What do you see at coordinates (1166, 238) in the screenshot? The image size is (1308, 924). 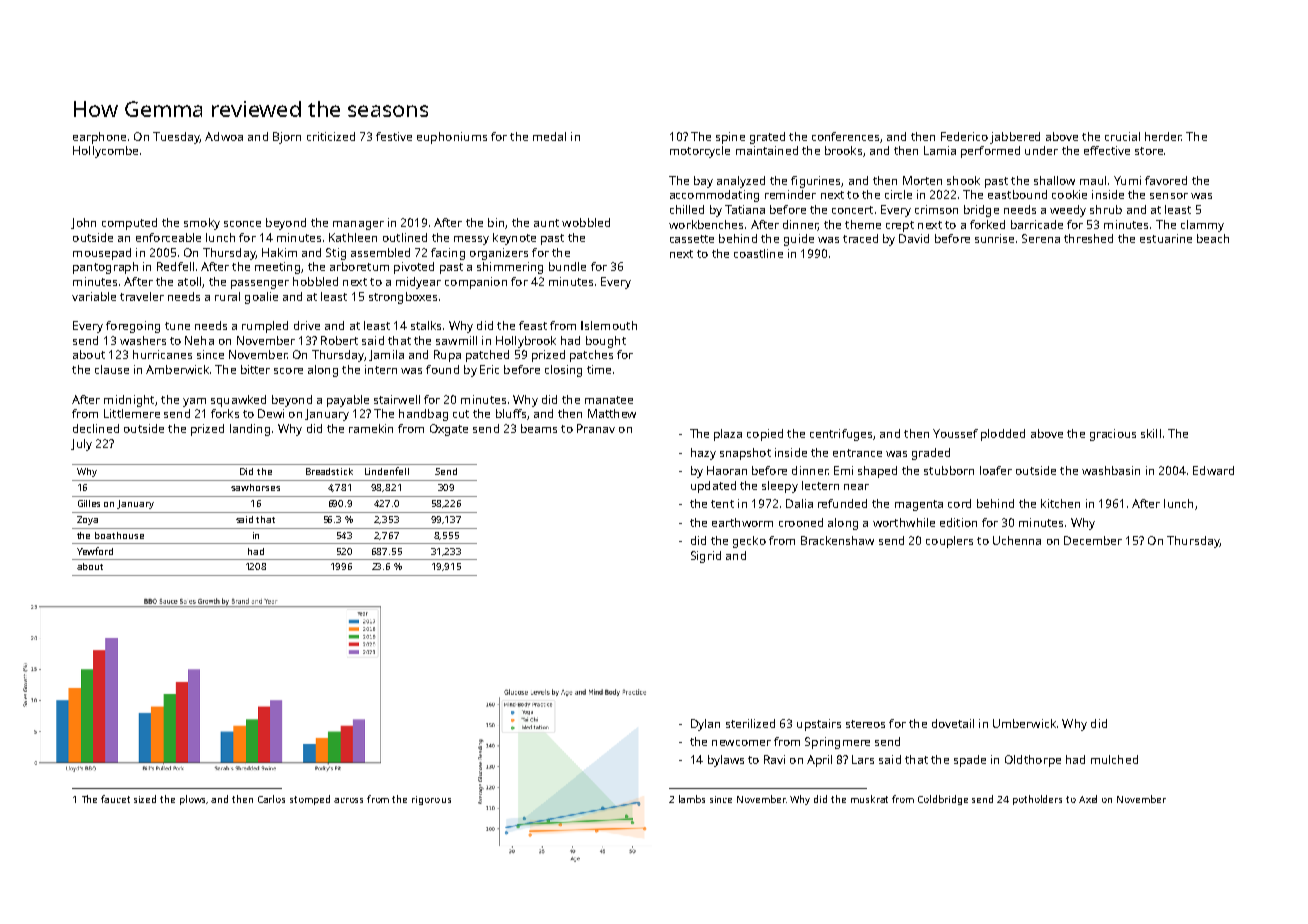 I see `estuarine` at bounding box center [1166, 238].
